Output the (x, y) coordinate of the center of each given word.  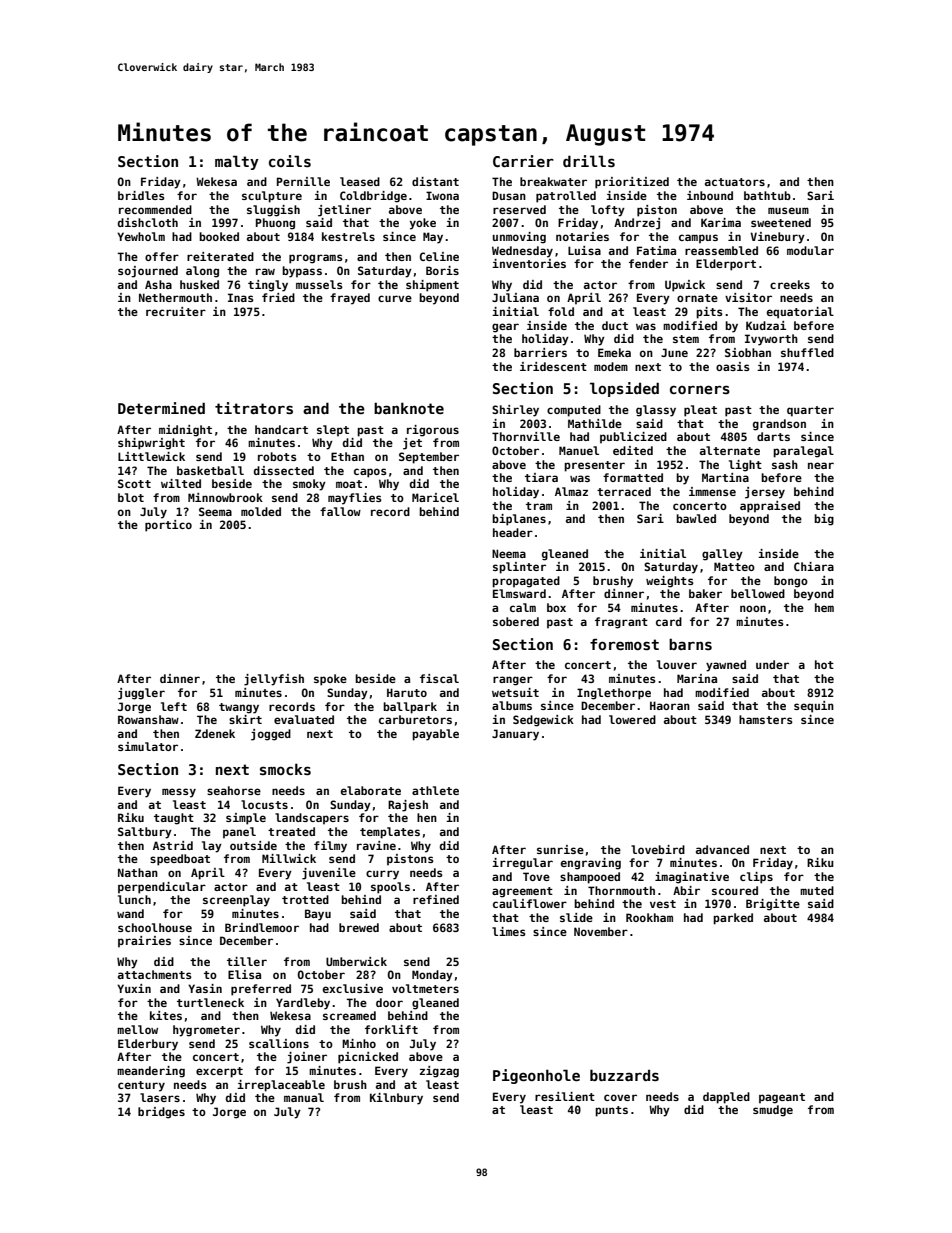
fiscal (439, 678)
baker (705, 593)
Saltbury (145, 833)
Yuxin (134, 988)
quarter (810, 411)
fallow (340, 511)
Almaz (571, 491)
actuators (735, 182)
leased (360, 181)
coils (290, 161)
